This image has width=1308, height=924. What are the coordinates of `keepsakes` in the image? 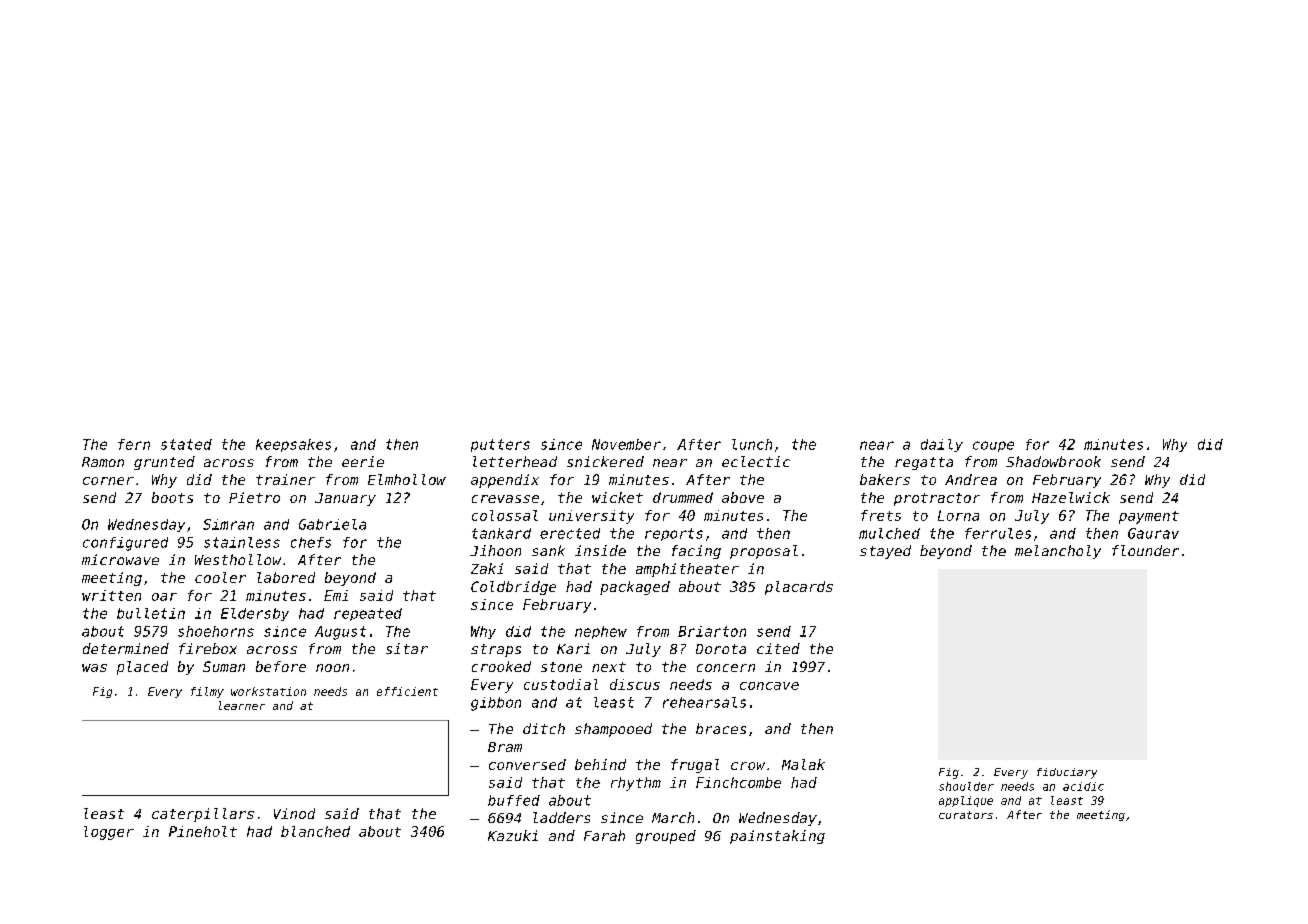 It's located at (293, 445).
